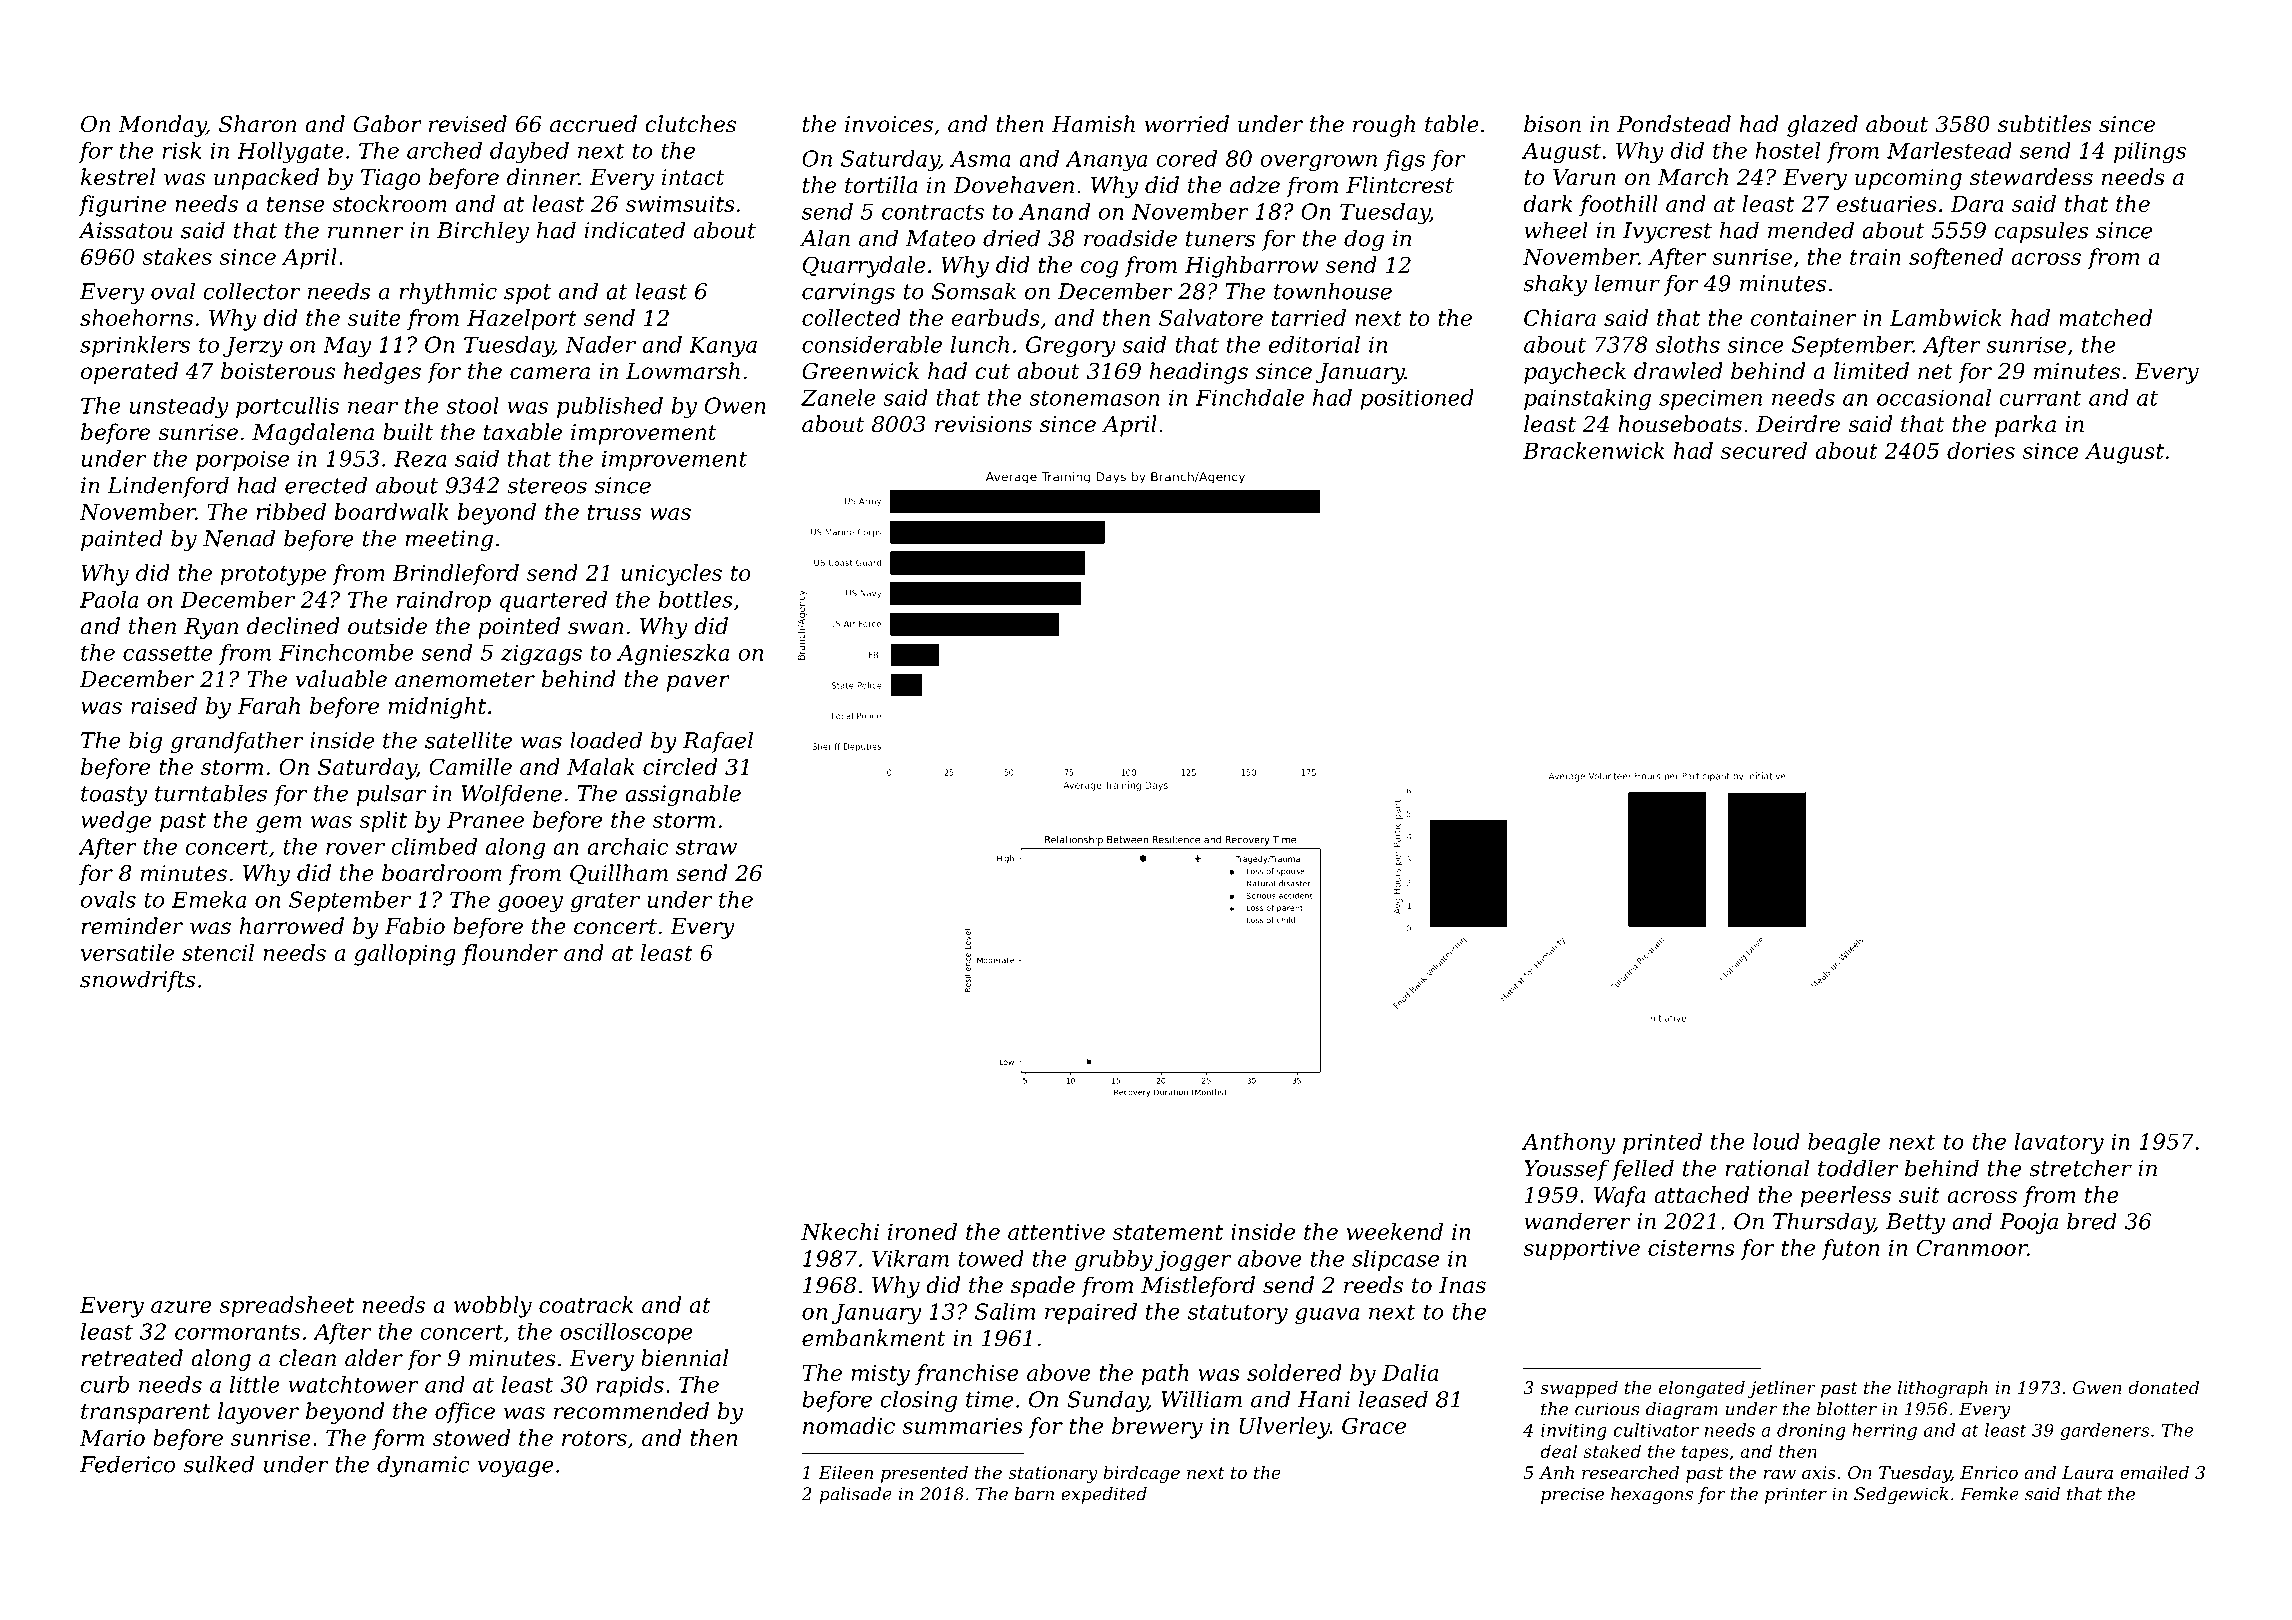 Image resolution: width=2292 pixels, height=1620 pixels. Describe the element at coordinates (1887, 204) in the image. I see `estuaries` at that location.
